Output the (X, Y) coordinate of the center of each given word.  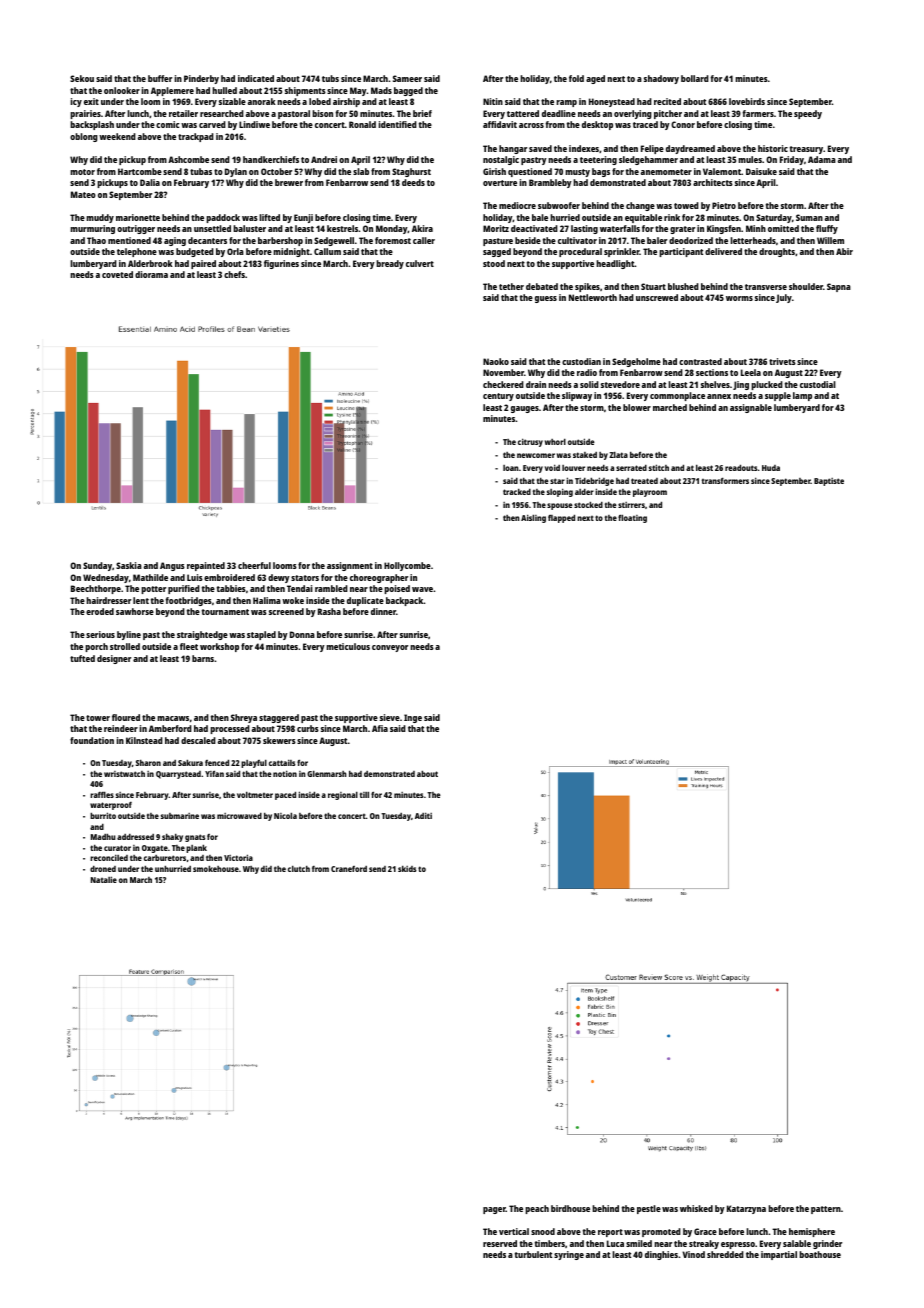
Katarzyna (746, 1209)
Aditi (423, 815)
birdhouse (570, 1208)
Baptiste (829, 482)
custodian (581, 361)
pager (494, 1210)
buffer (160, 78)
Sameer (407, 78)
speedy (808, 114)
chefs (234, 274)
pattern (826, 1210)
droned (103, 868)
